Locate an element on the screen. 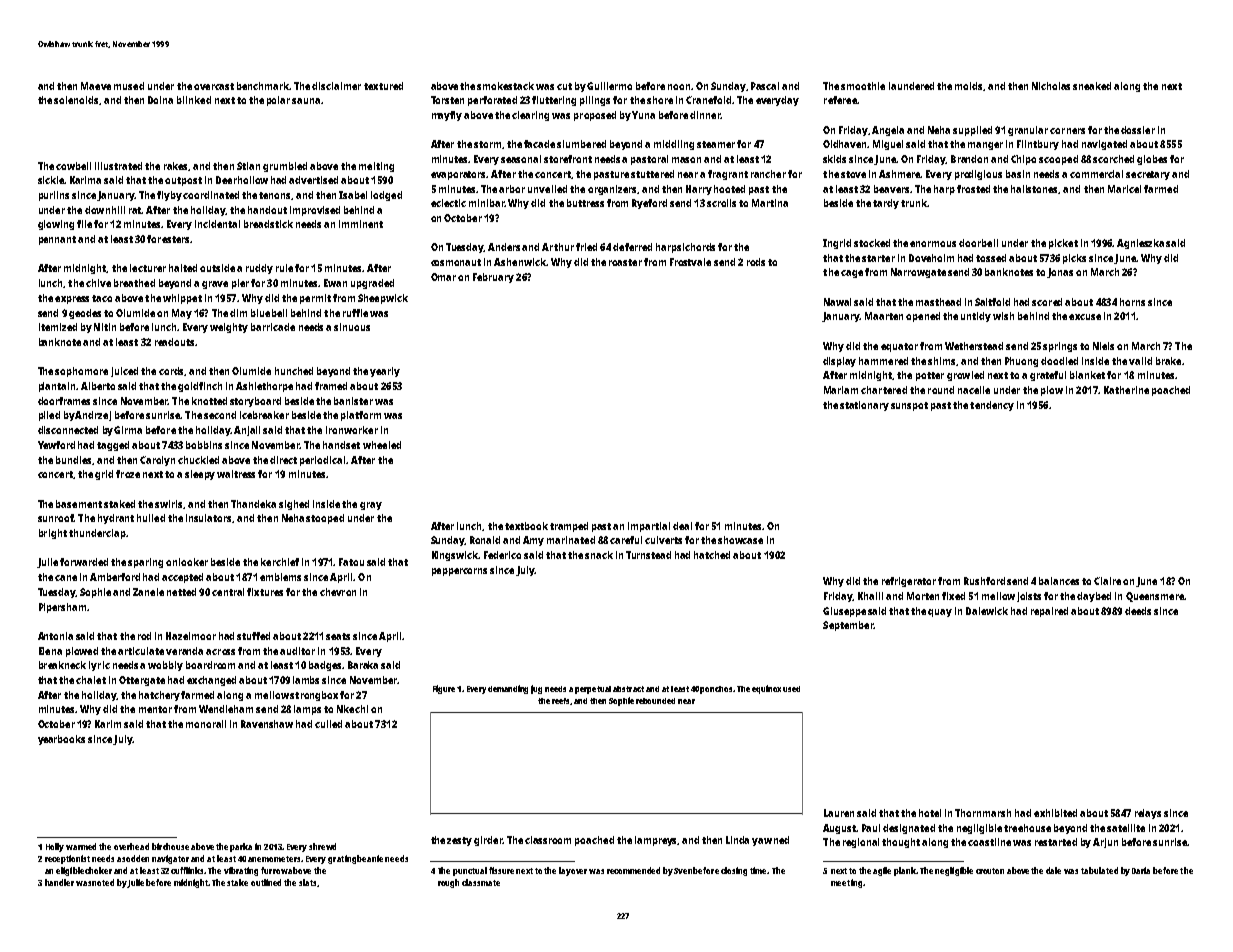 Image resolution: width=1233 pixels, height=952 pixels. piled is located at coordinates (49, 416).
